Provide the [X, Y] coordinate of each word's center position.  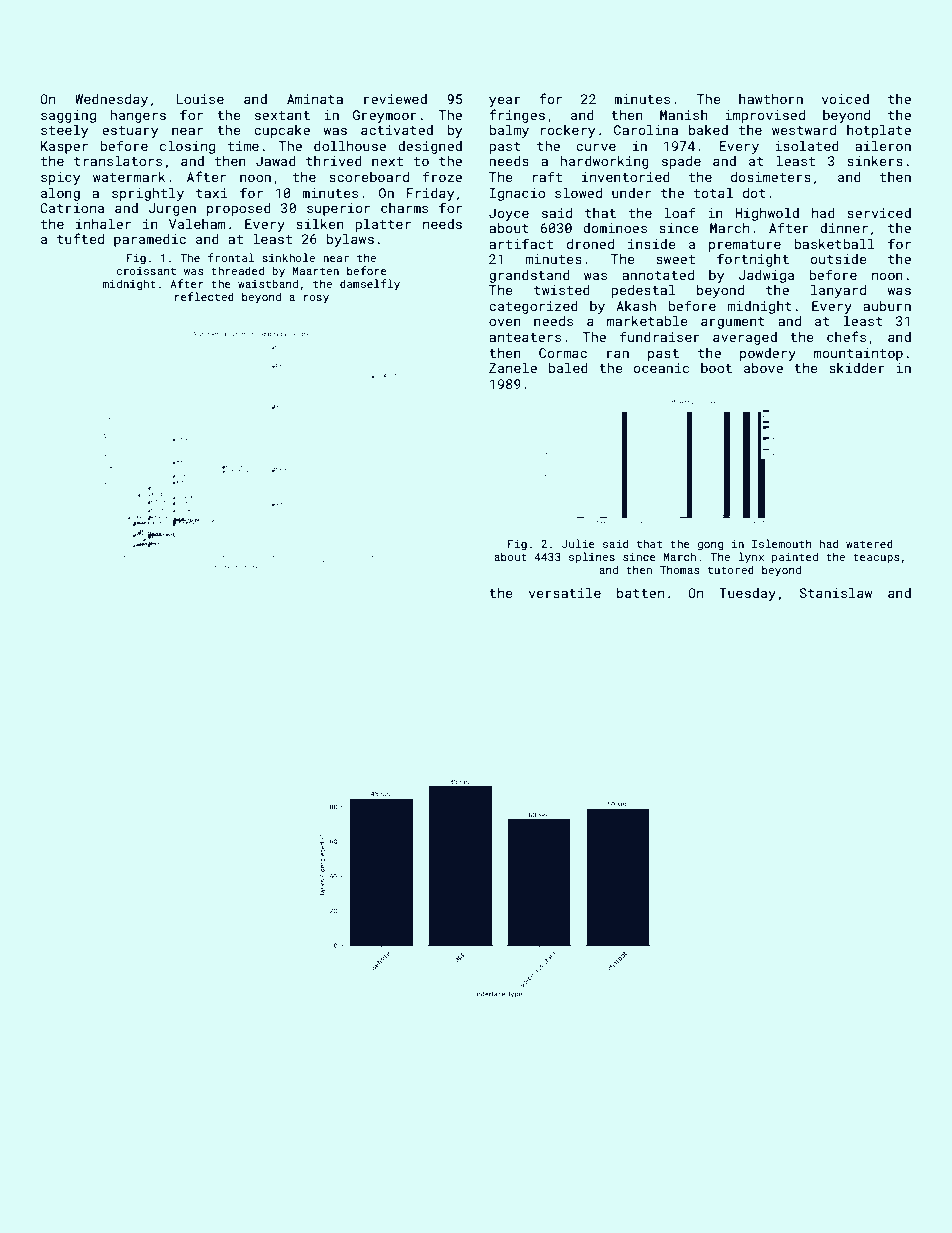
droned [590, 244]
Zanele [513, 367]
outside [838, 259]
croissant [146, 271]
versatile [565, 592]
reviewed [395, 99]
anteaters [525, 337]
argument [733, 323]
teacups [876, 558]
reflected [204, 296]
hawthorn [771, 99]
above [763, 368]
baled [568, 367]
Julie [578, 543]
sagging [68, 116]
